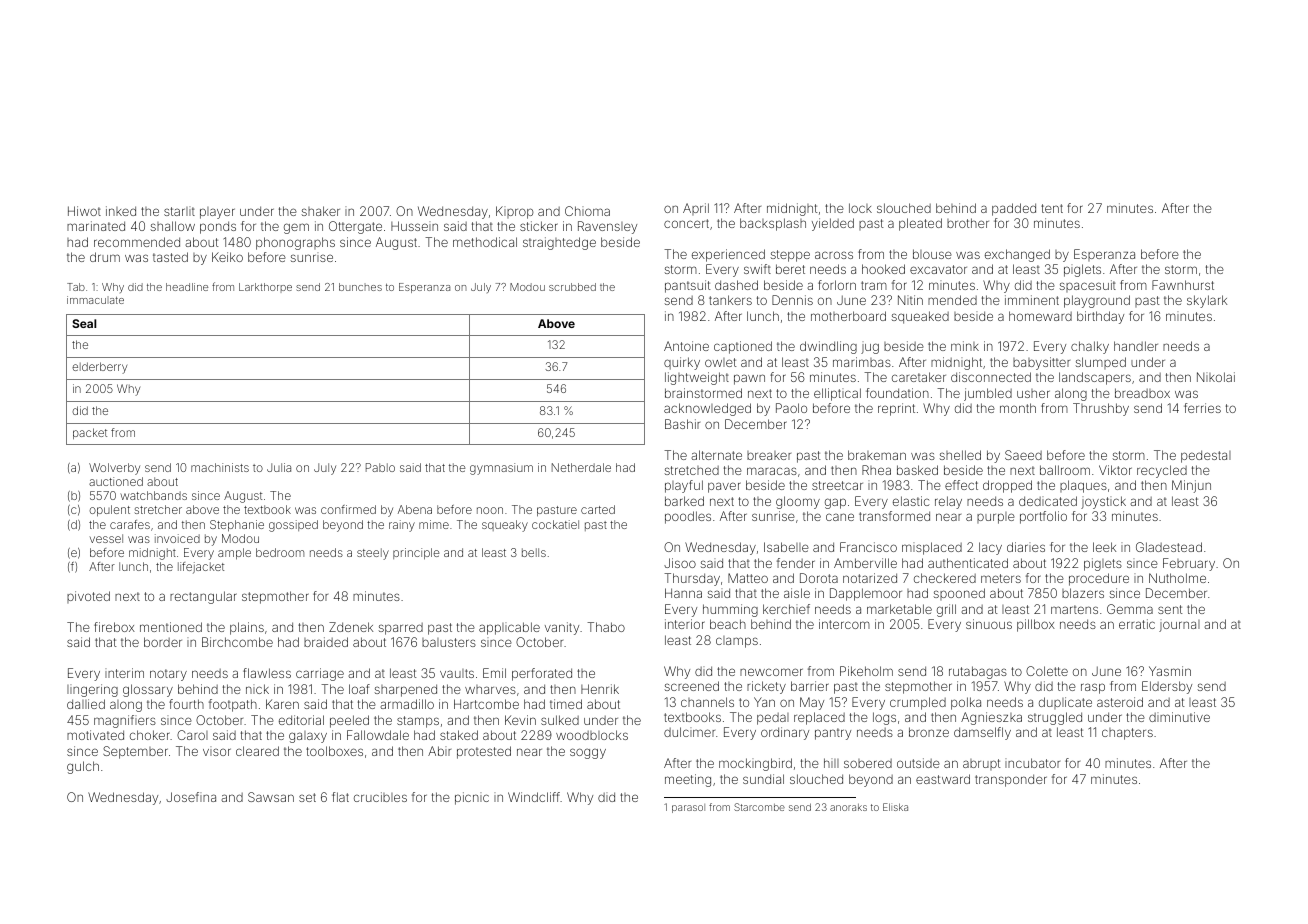 The width and height of the screenshot is (1308, 924). What do you see at coordinates (534, 552) in the screenshot?
I see `bells` at bounding box center [534, 552].
